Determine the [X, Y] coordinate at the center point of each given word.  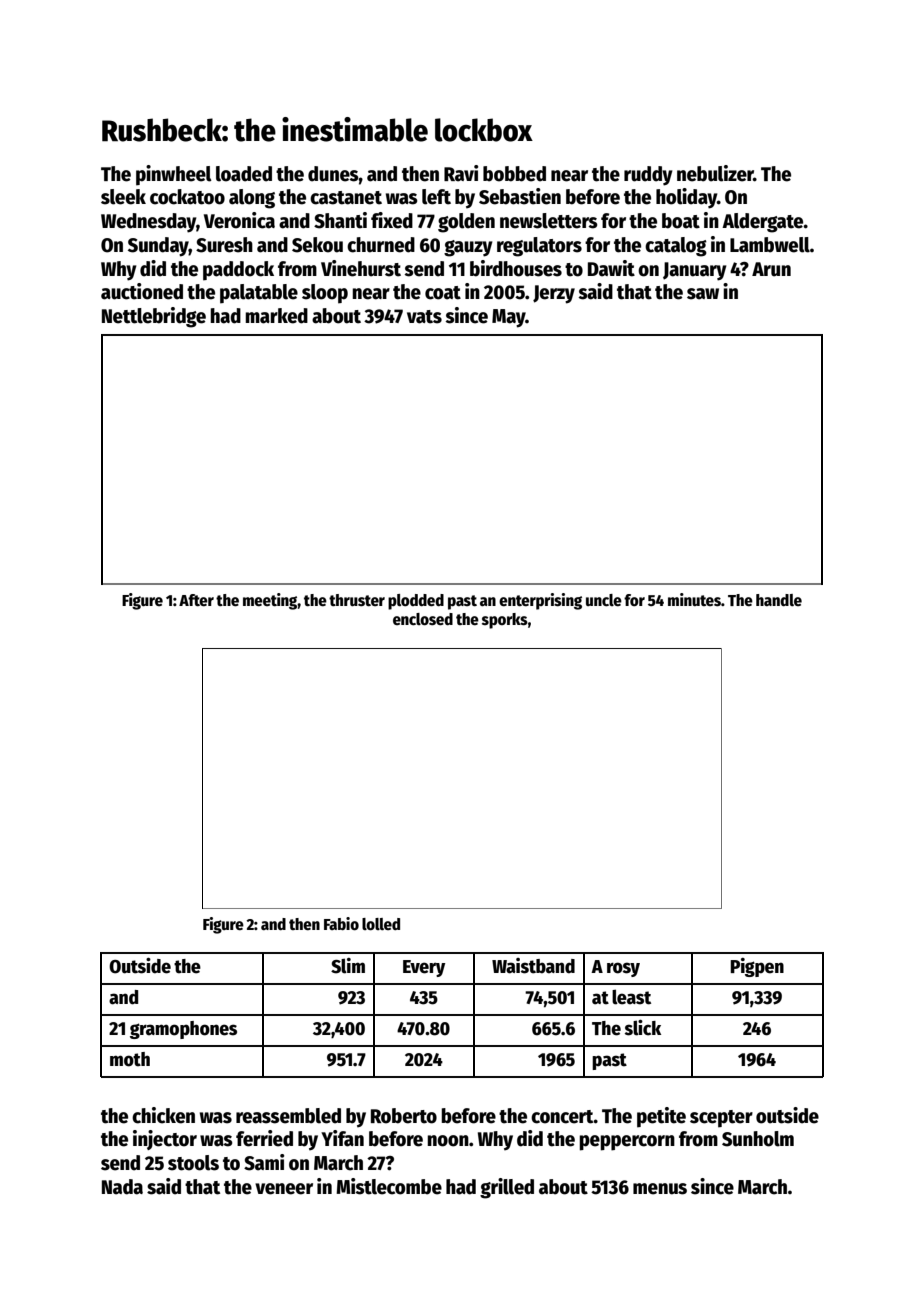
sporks [505, 621]
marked [276, 316]
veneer [284, 1189]
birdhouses [516, 268]
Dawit [611, 268]
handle [779, 600]
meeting [270, 601]
